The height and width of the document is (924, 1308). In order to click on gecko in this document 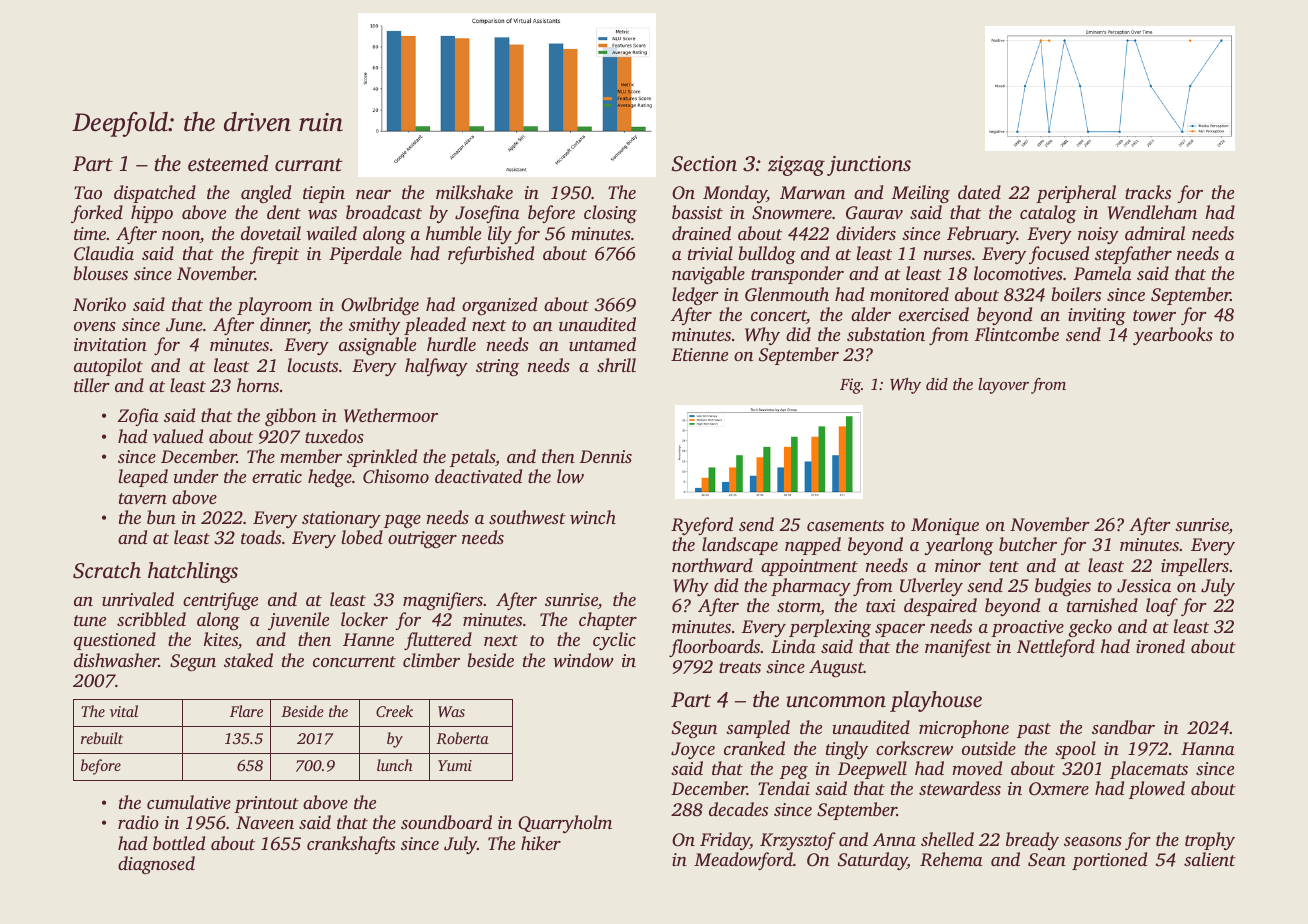, I will do `click(1090, 628)`.
